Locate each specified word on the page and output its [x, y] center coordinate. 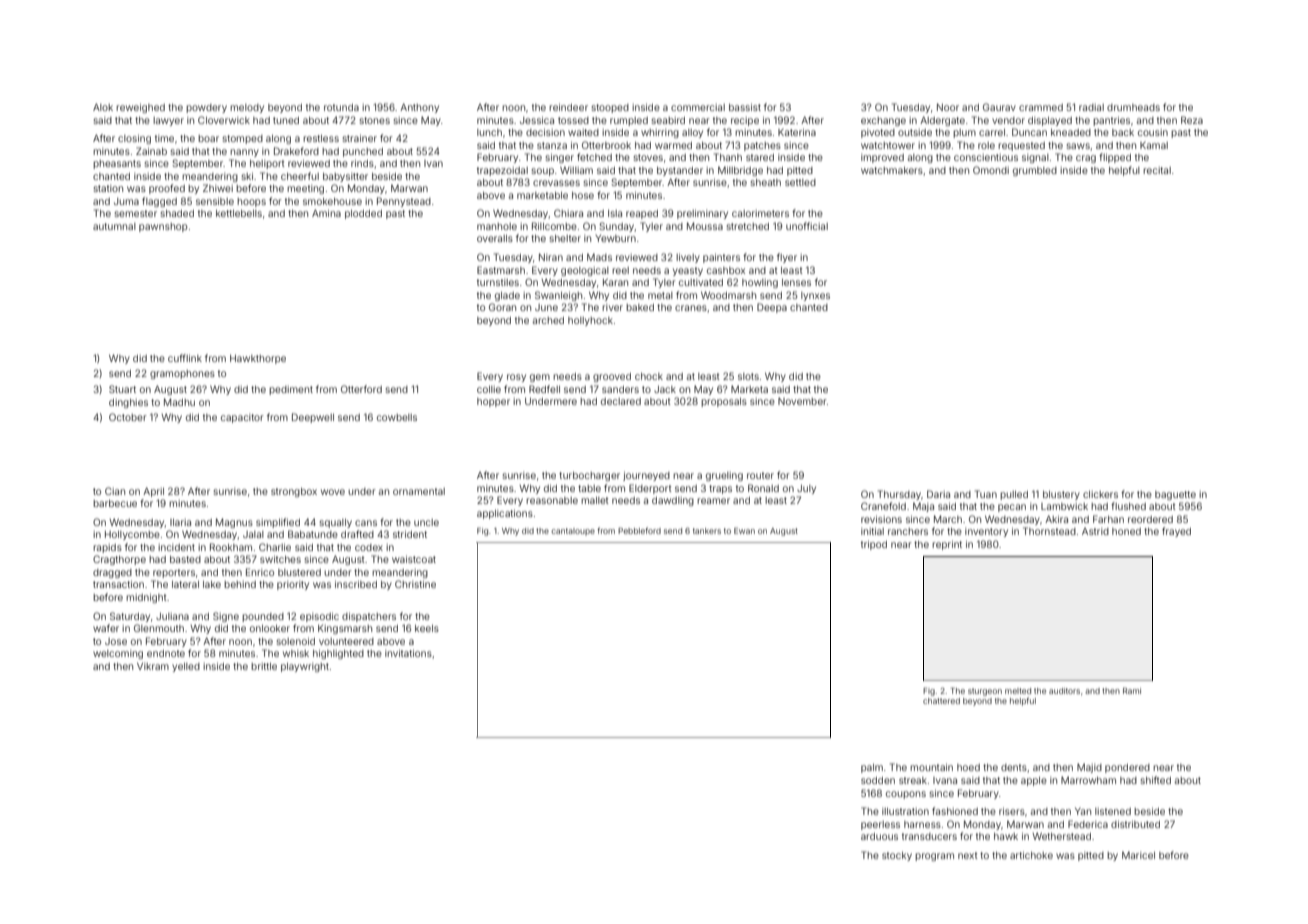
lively [688, 258]
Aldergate [942, 121]
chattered [941, 701]
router [760, 475]
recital [1157, 170]
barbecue [115, 503]
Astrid [1095, 531]
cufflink [185, 358]
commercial [698, 107]
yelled [186, 667]
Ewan [744, 531]
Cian [115, 491]
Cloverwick [224, 120]
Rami [1132, 691]
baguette [1175, 495]
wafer [106, 628]
